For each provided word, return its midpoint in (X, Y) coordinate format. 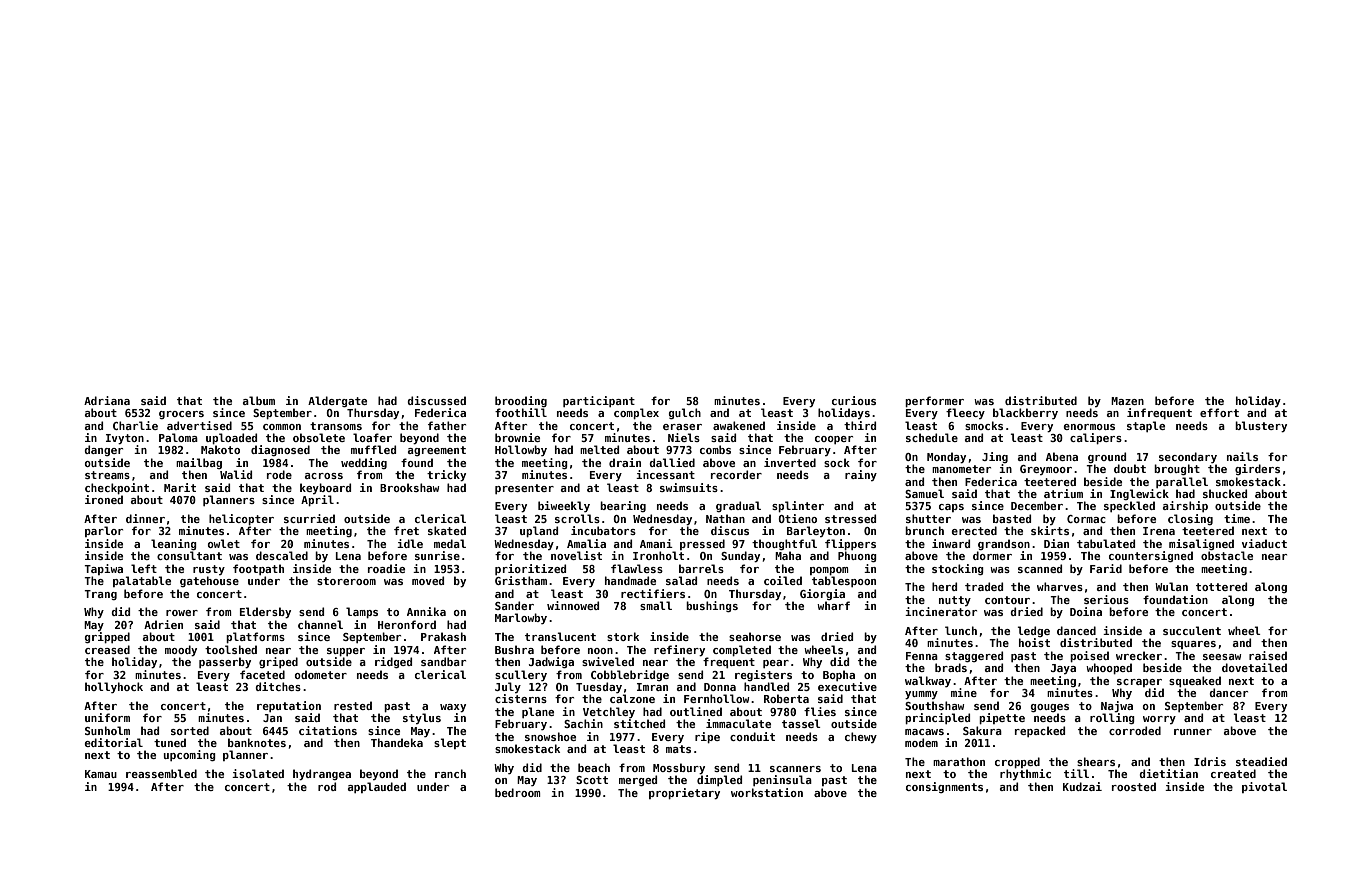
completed (742, 650)
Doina (1086, 611)
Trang (100, 595)
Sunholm (107, 730)
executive (847, 686)
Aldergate (337, 401)
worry (1159, 720)
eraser (682, 427)
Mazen (1127, 401)
